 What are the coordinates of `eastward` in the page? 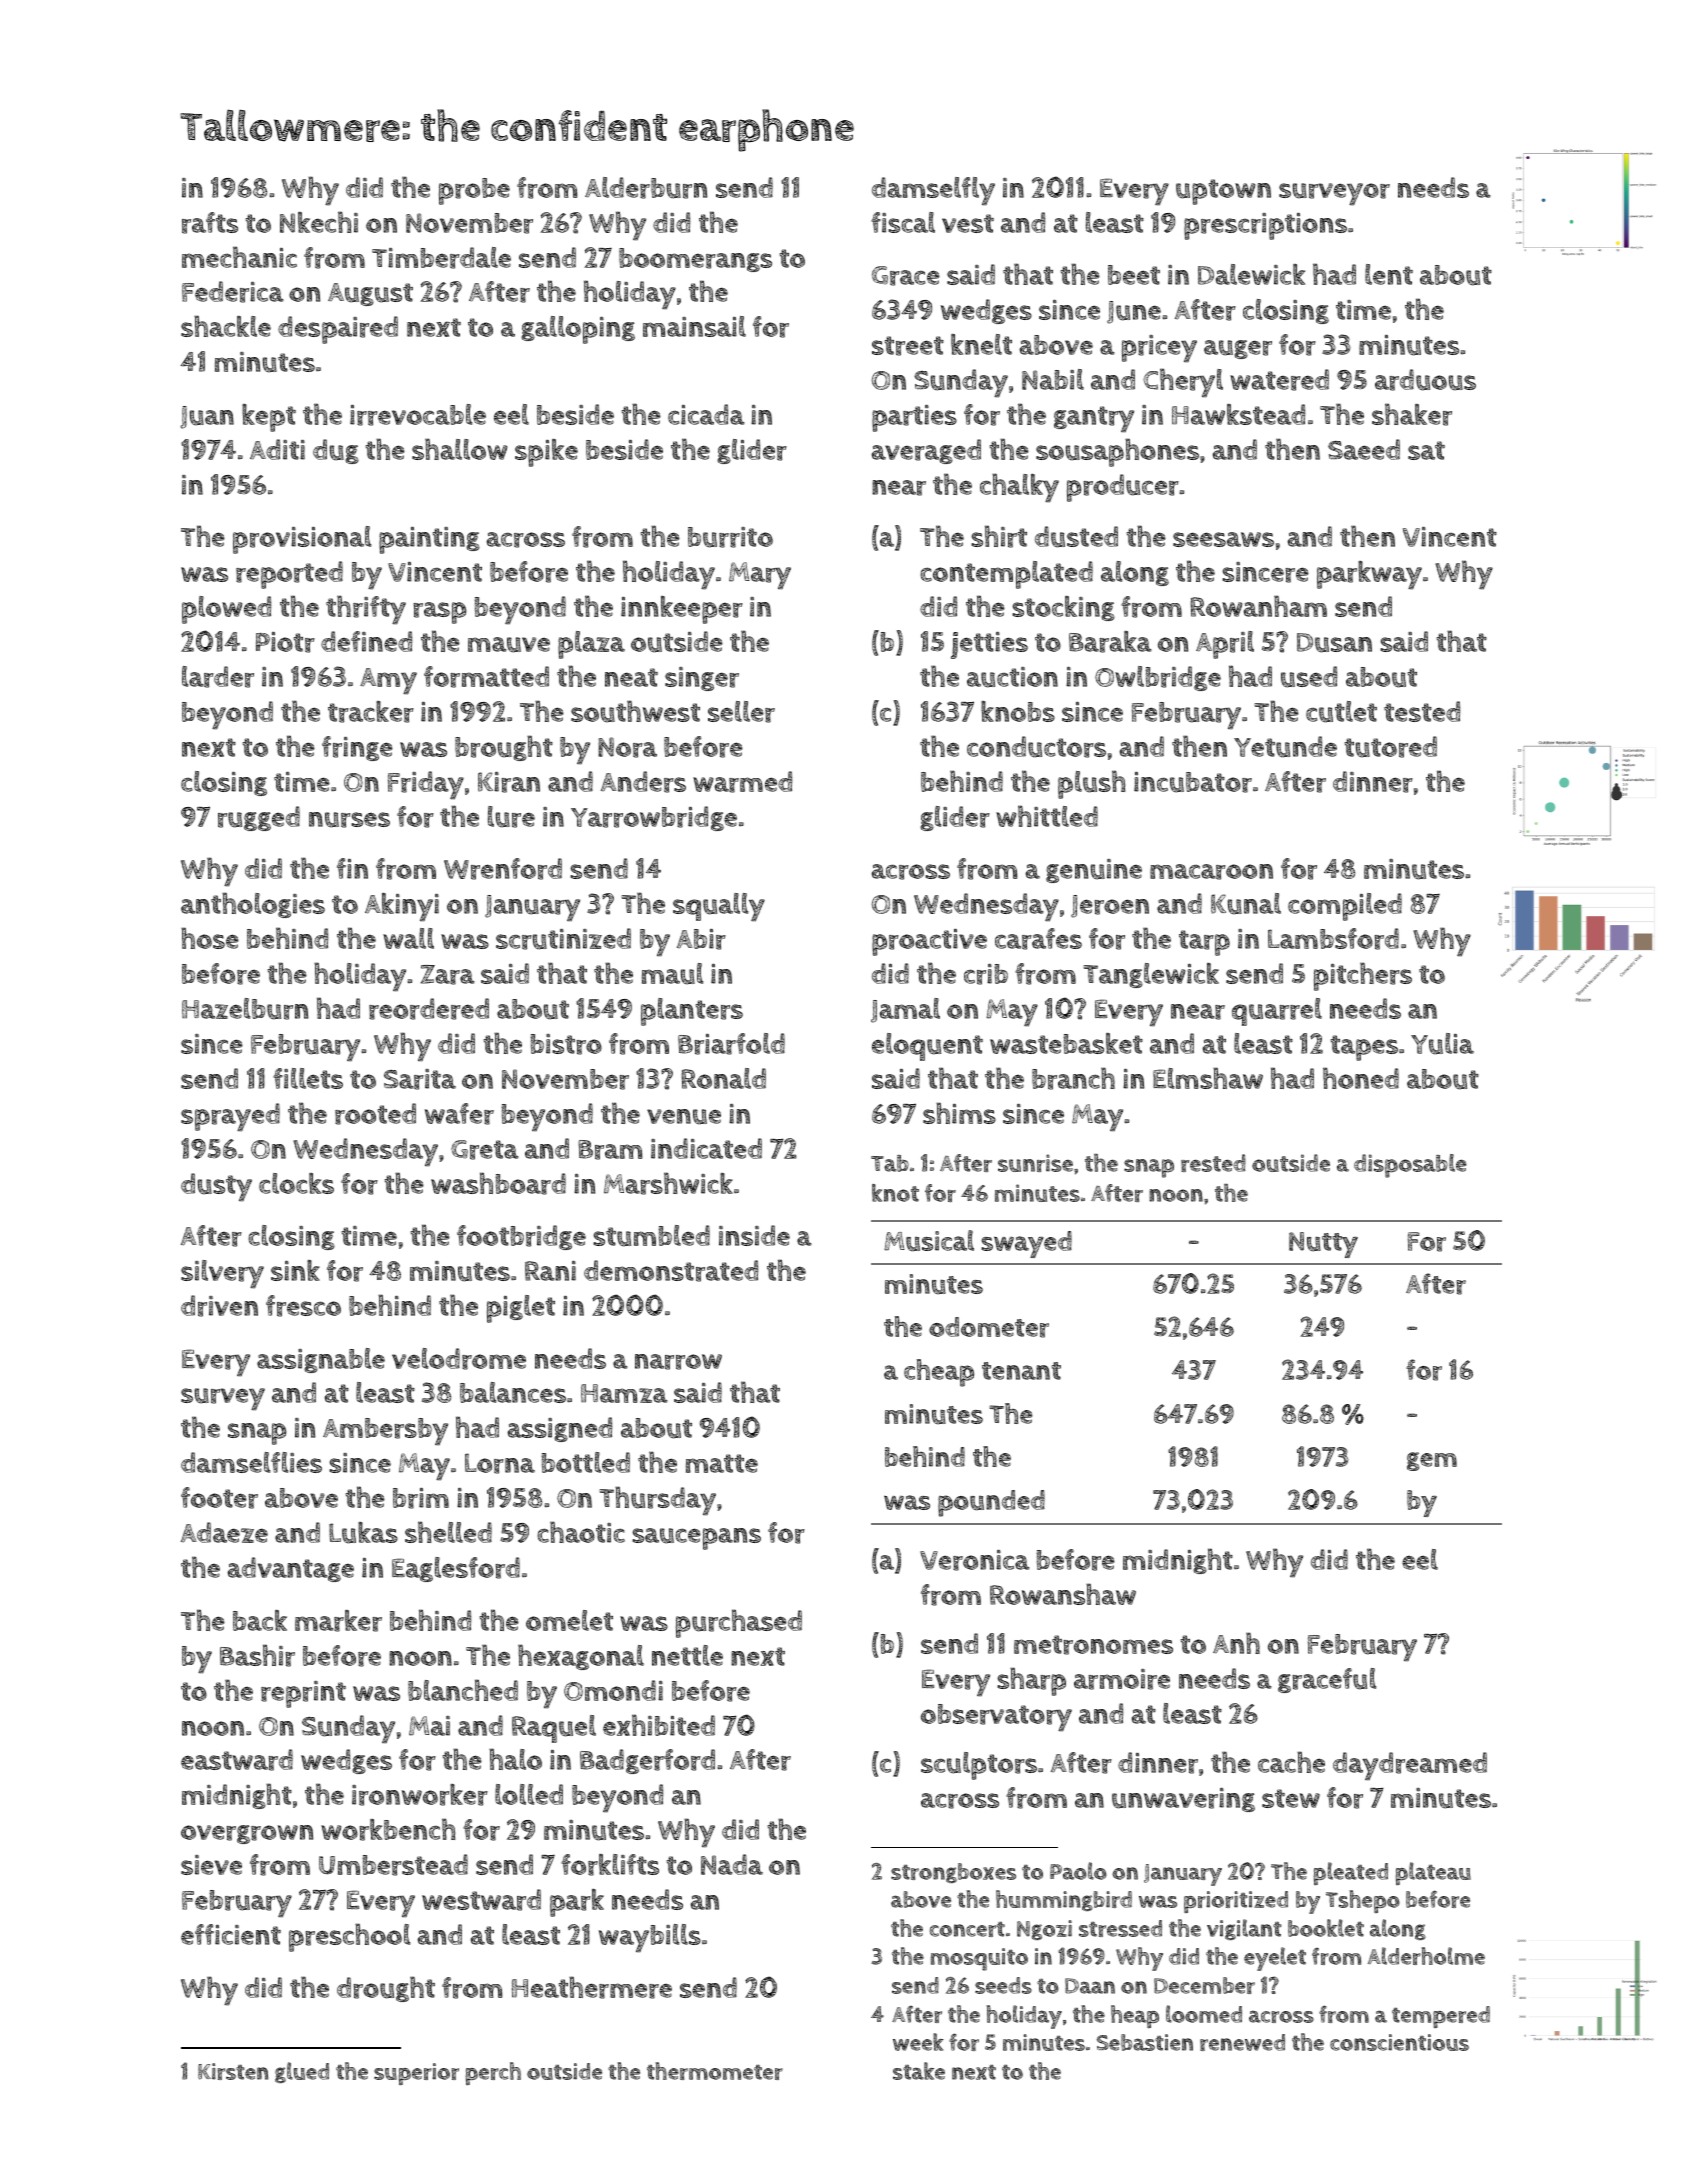 It's located at (237, 1760).
